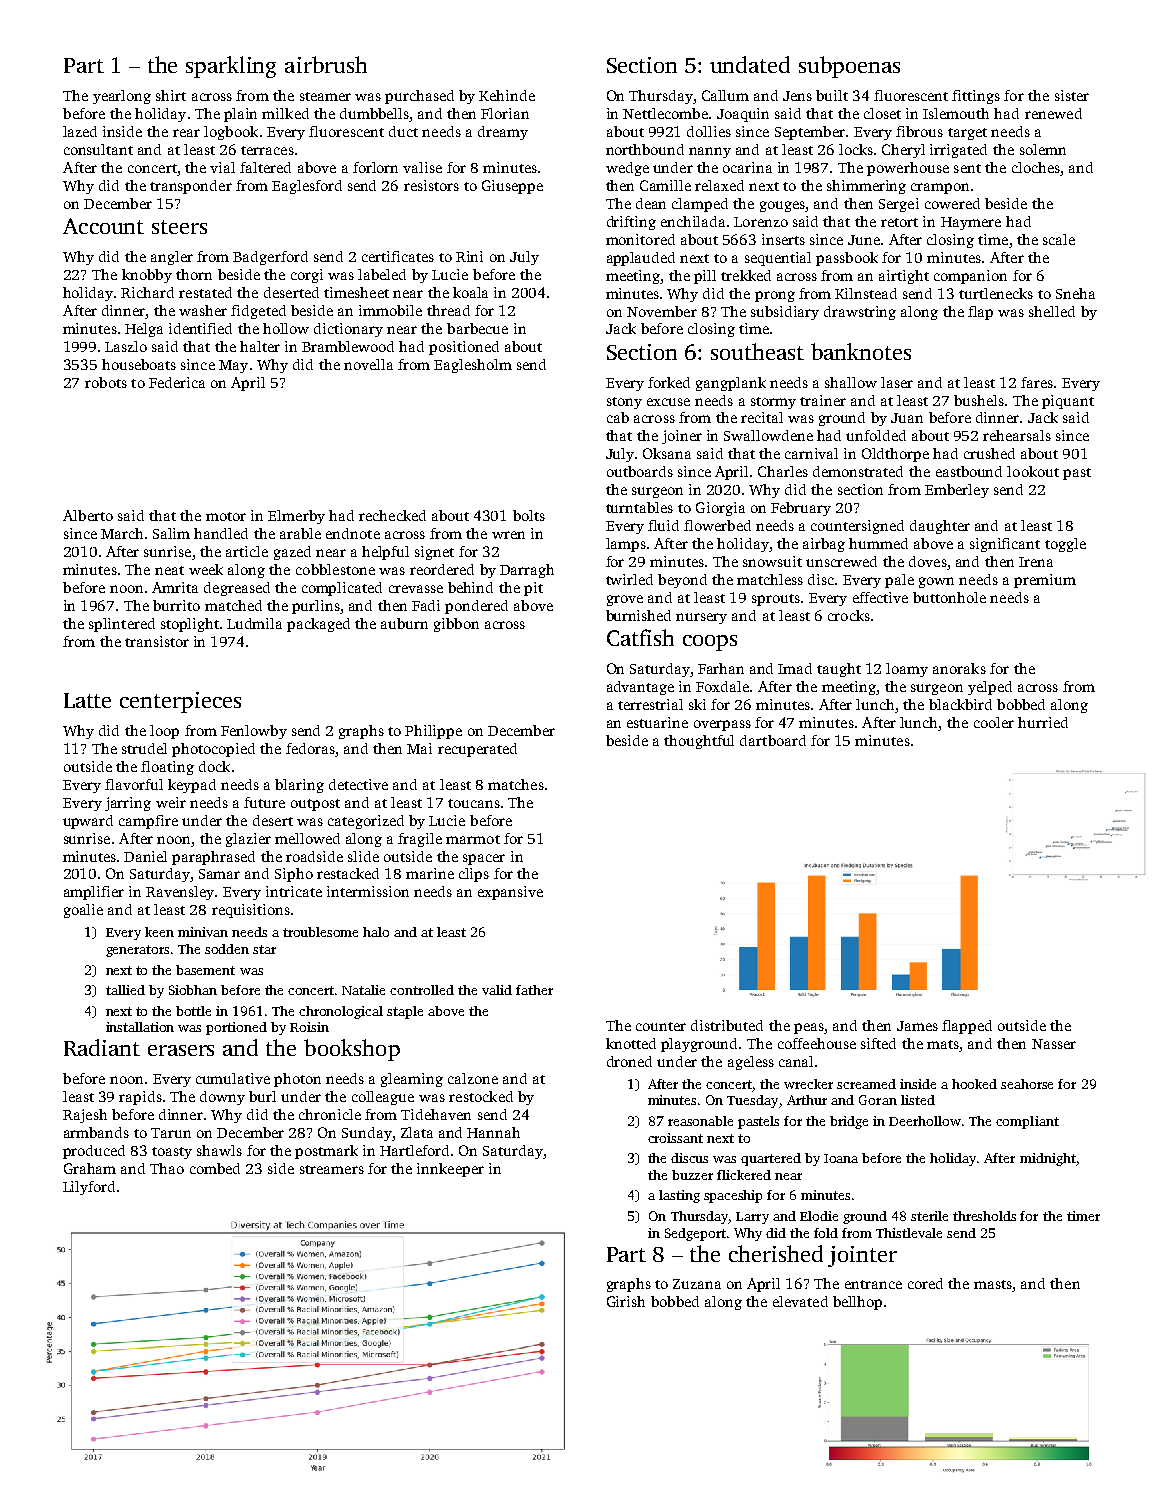 Image resolution: width=1164 pixels, height=1506 pixels. Describe the element at coordinates (222, 1098) in the screenshot. I see `downy` at that location.
